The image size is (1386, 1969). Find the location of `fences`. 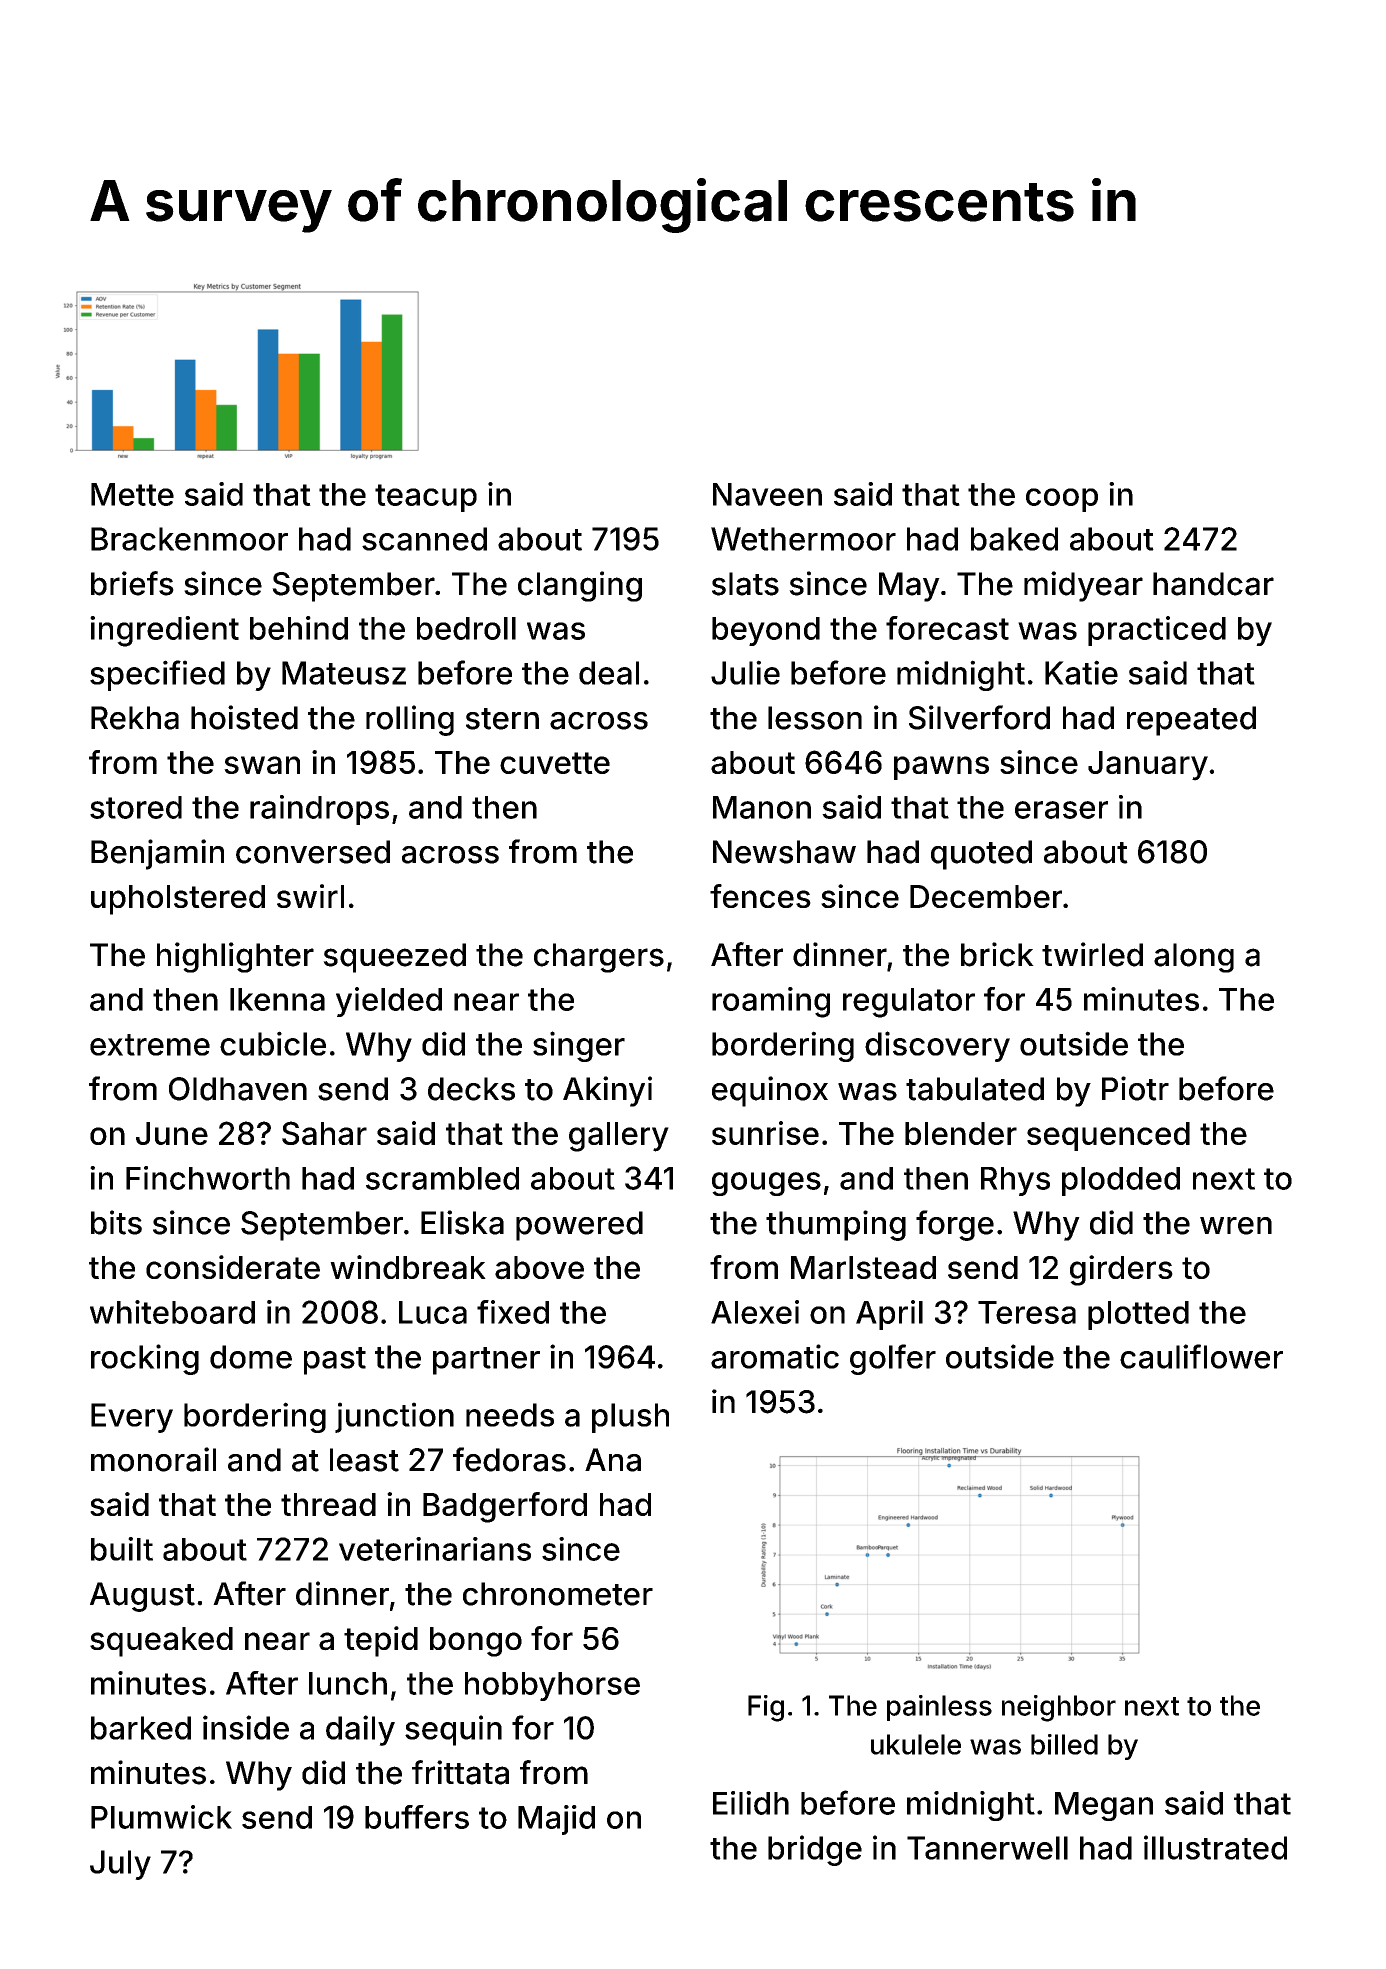

fences is located at coordinates (760, 896).
